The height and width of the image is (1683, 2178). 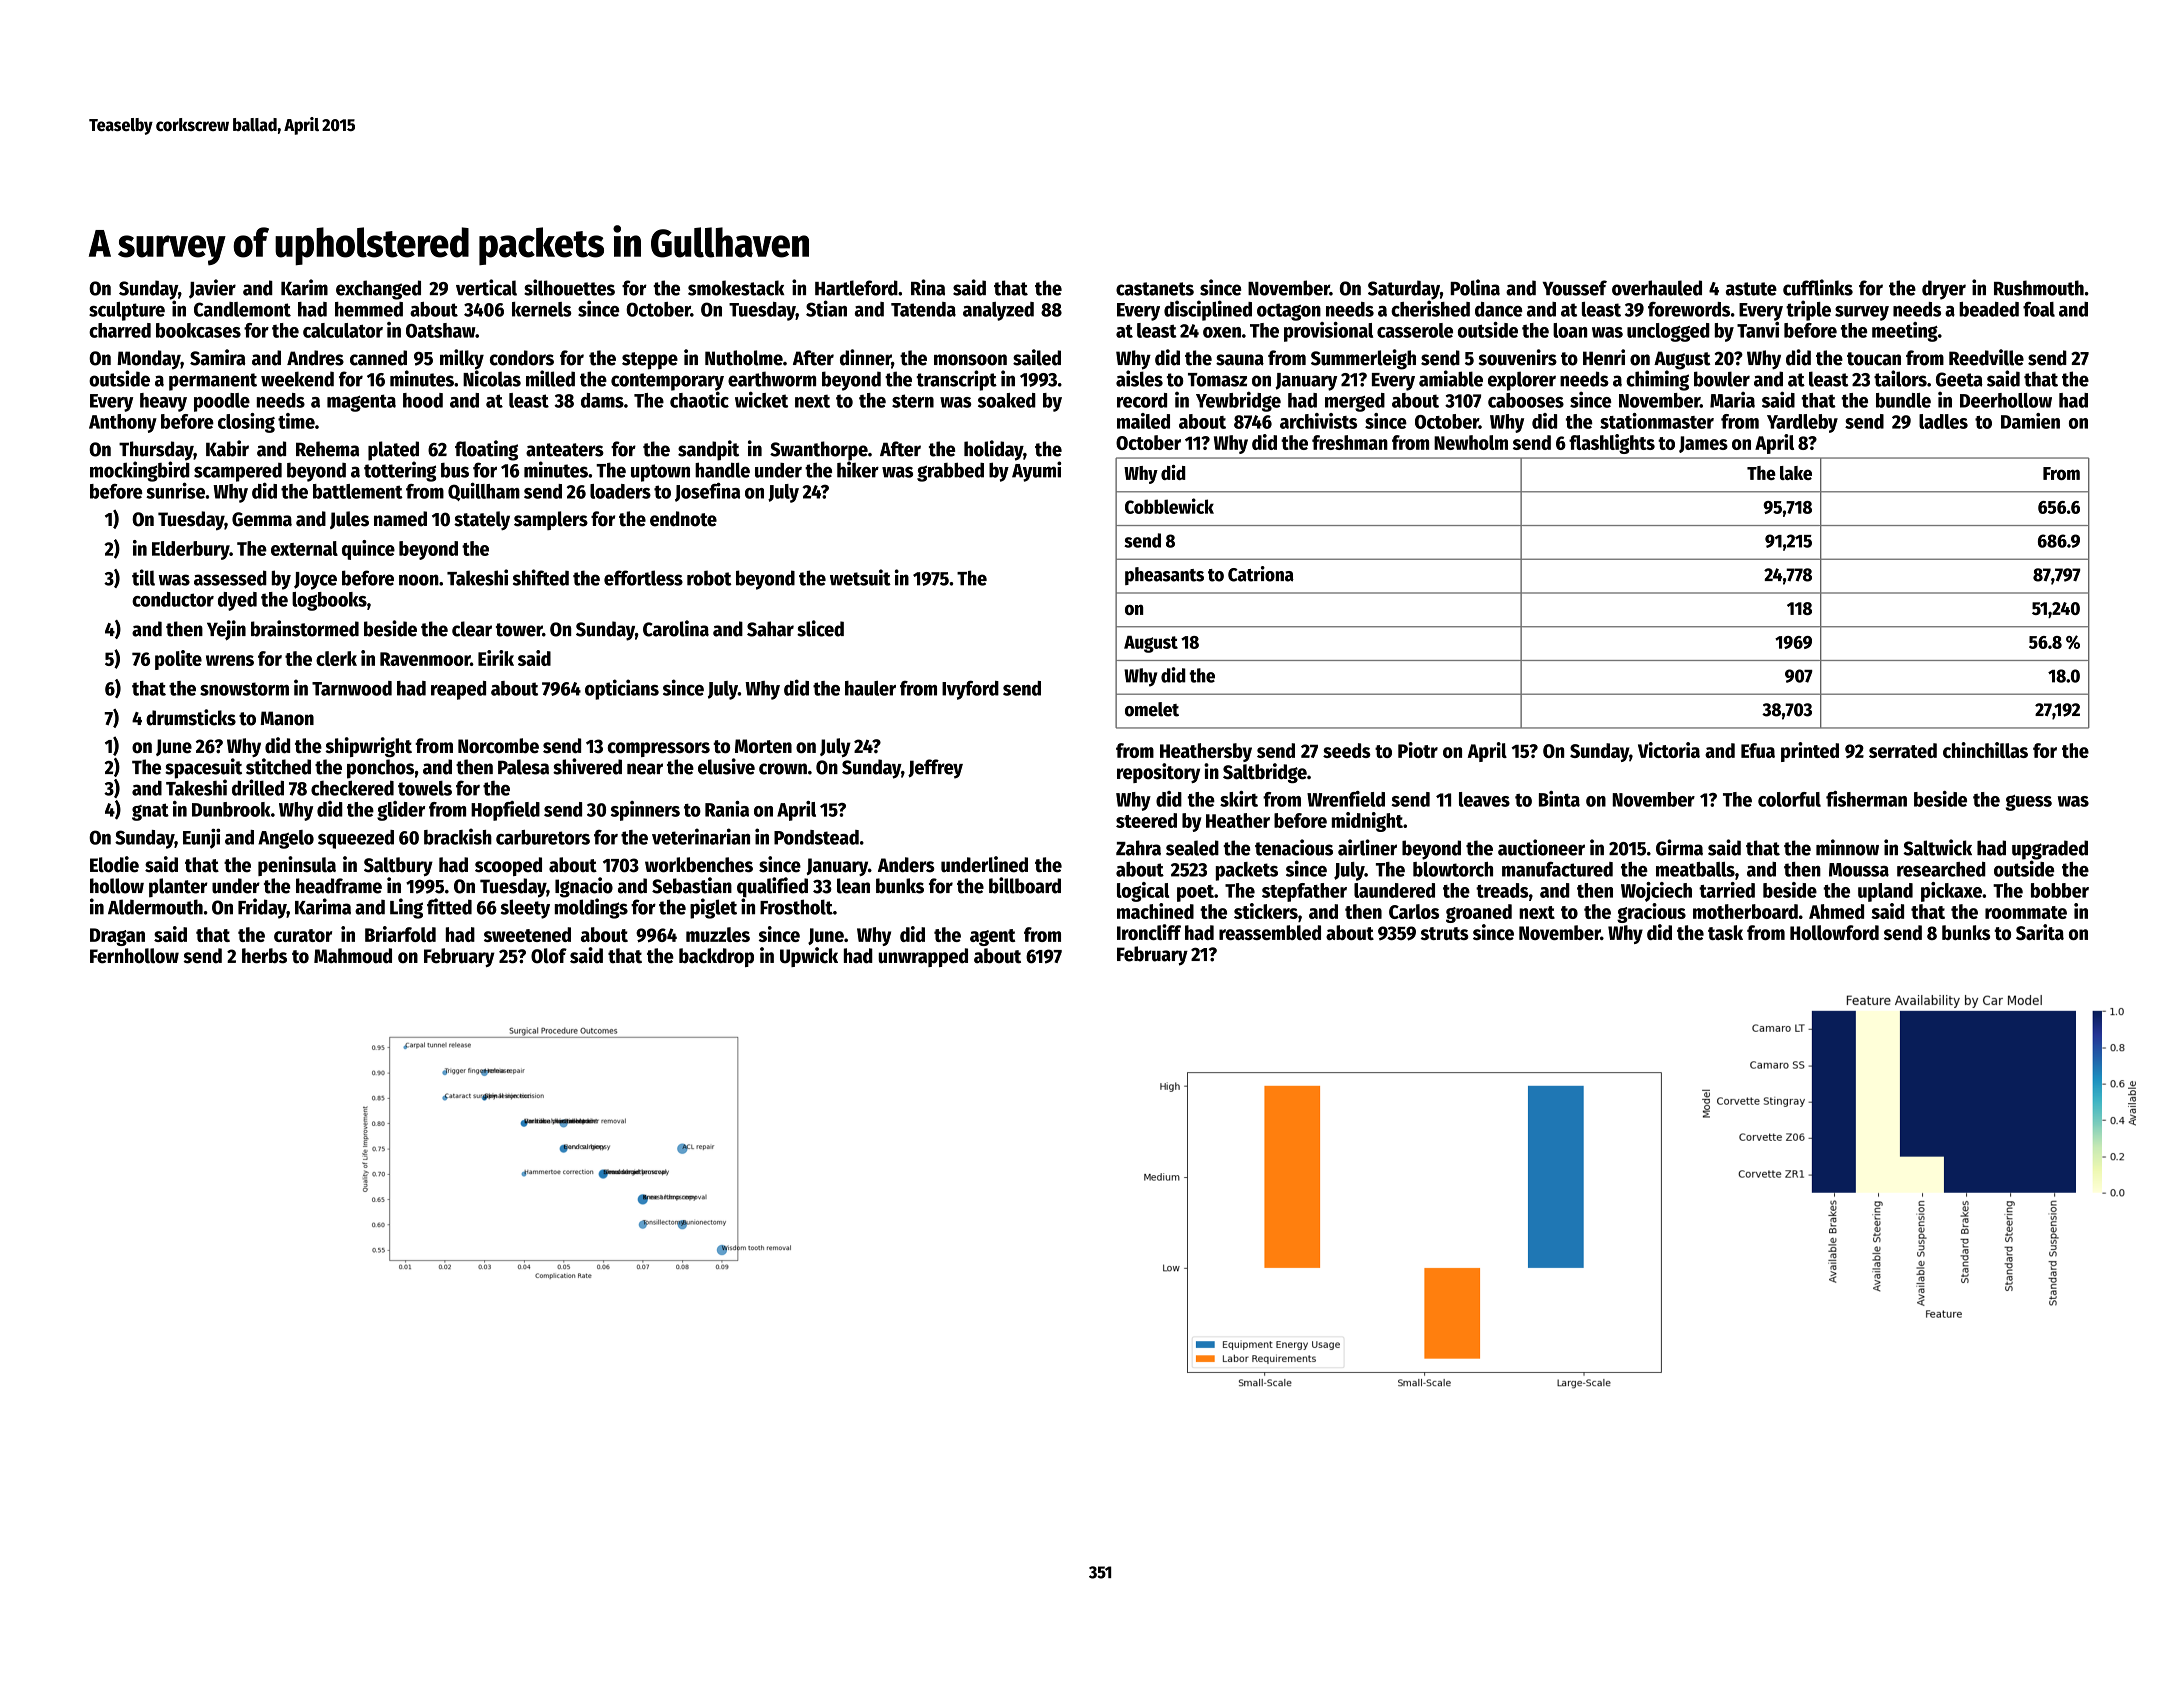 What do you see at coordinates (191, 717) in the image?
I see `drumsticks` at bounding box center [191, 717].
